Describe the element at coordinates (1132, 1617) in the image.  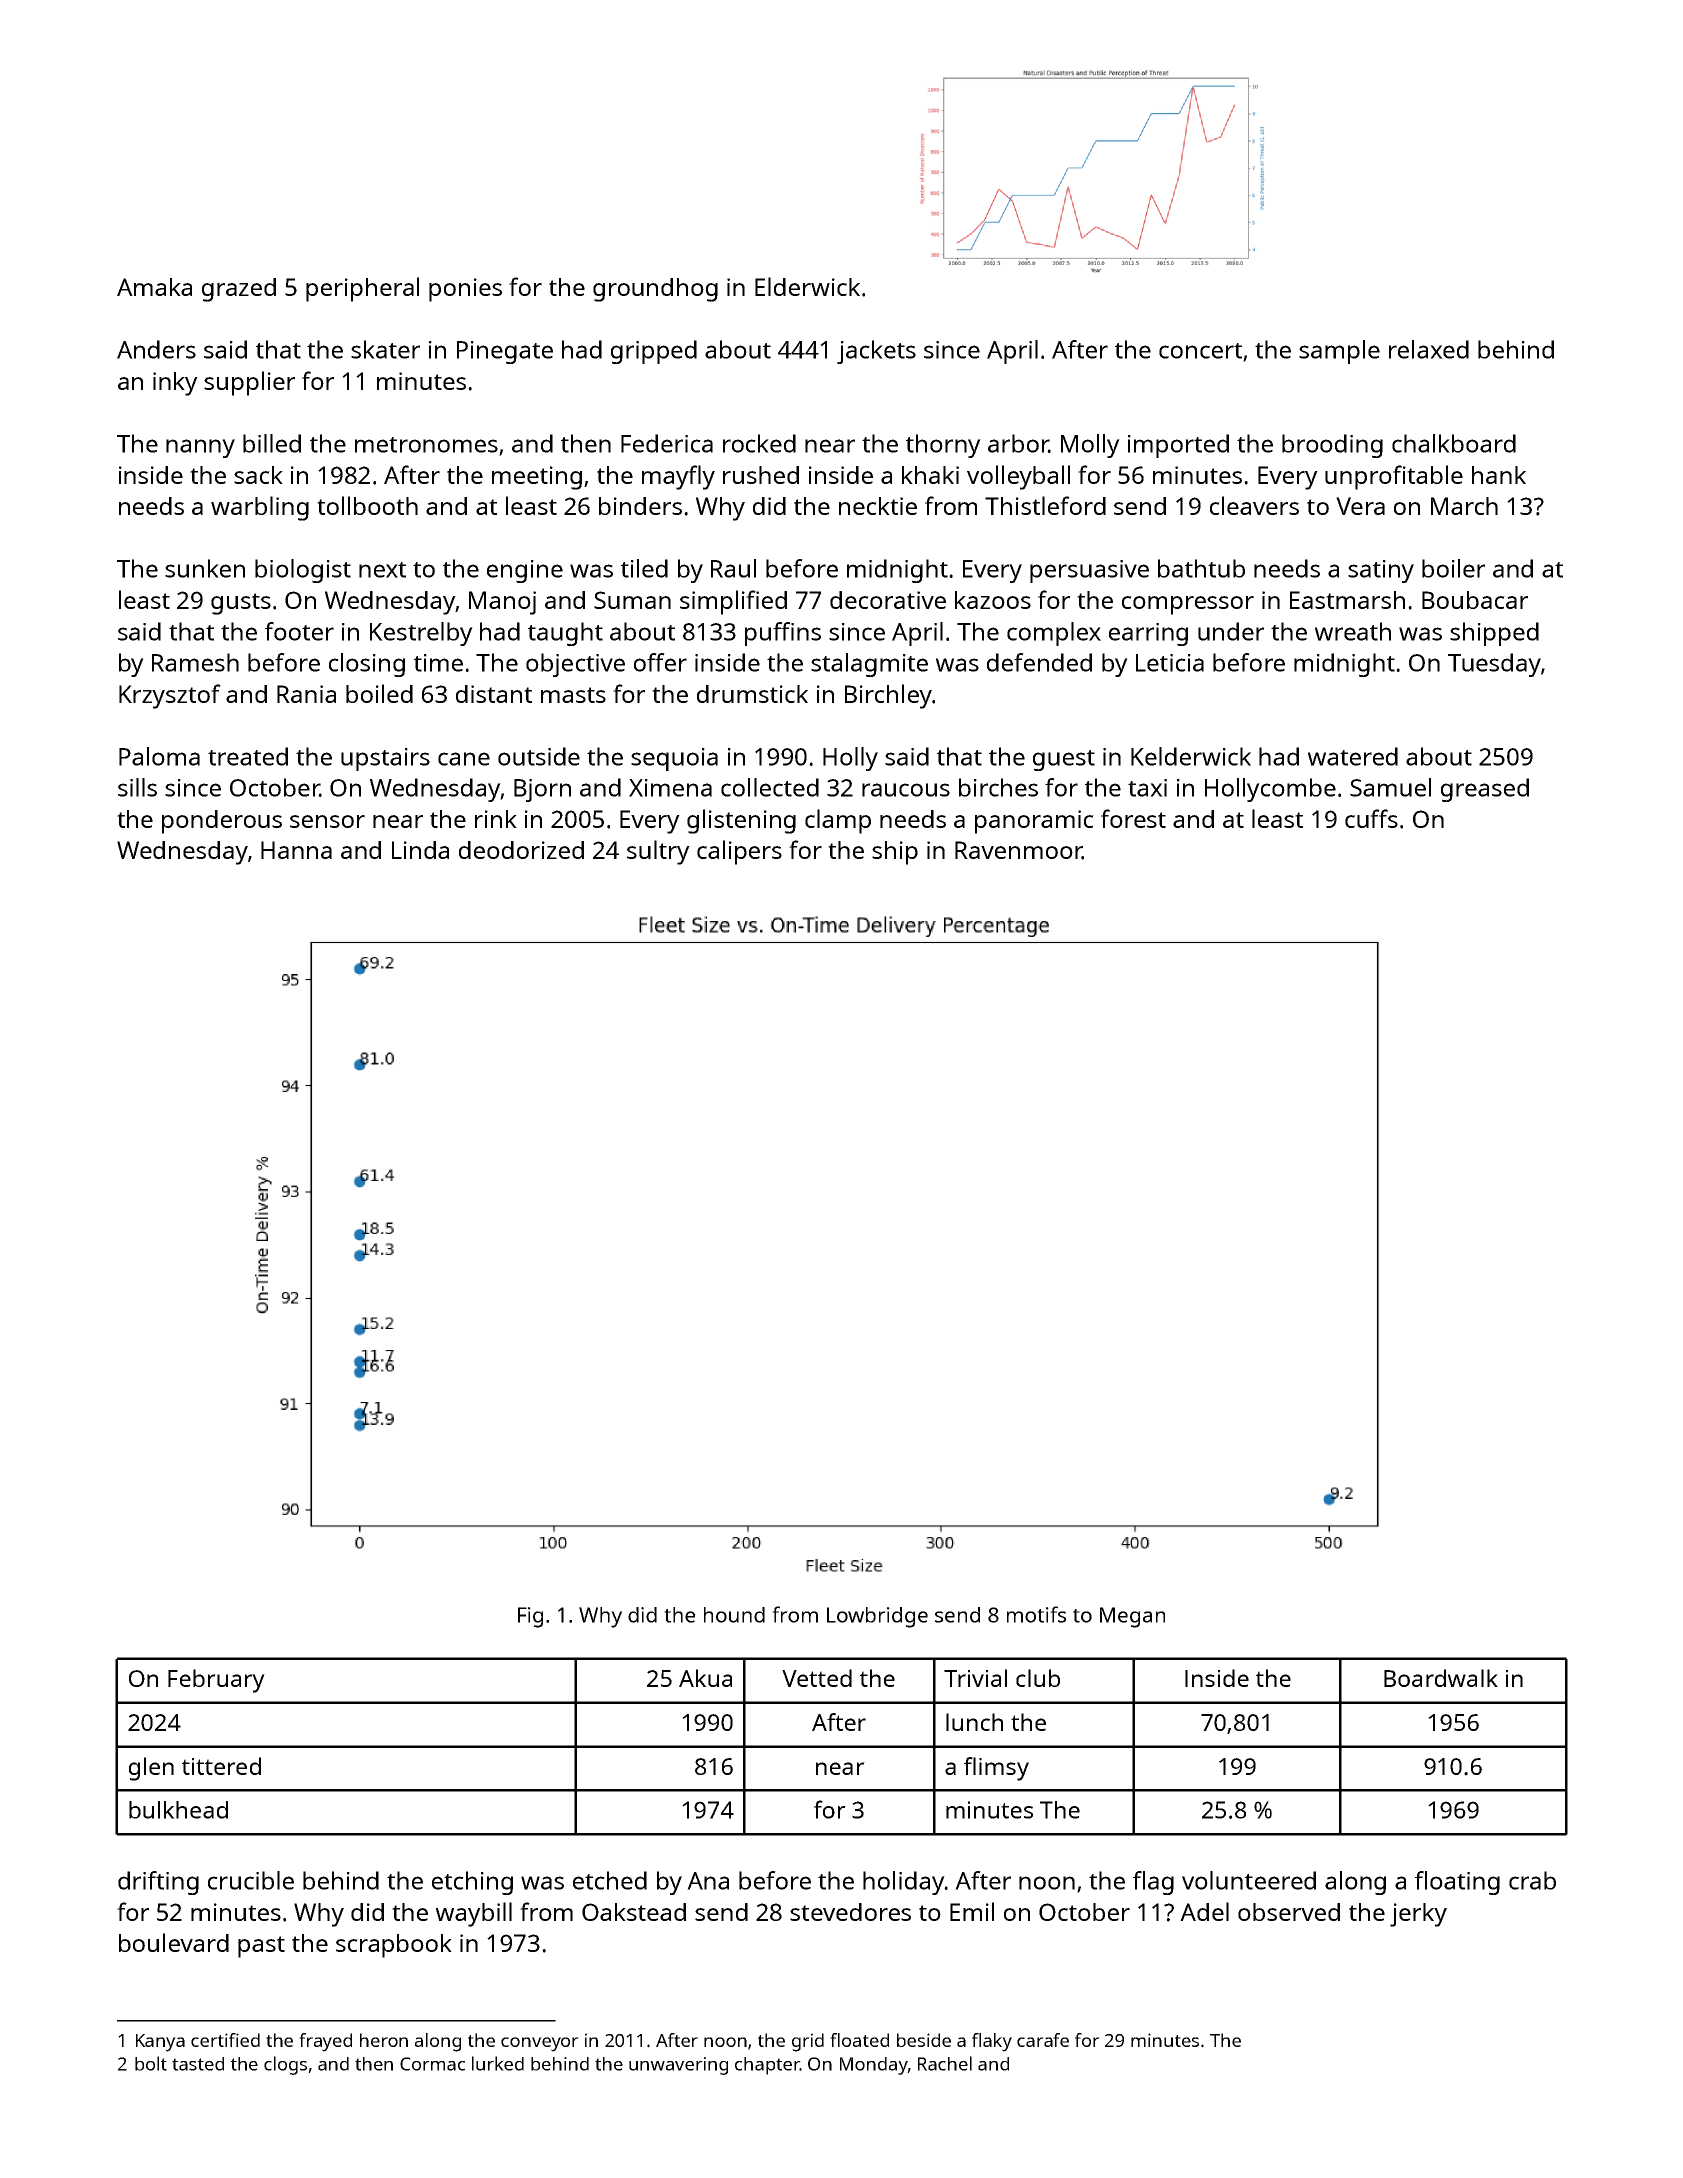
I see `Megan` at that location.
